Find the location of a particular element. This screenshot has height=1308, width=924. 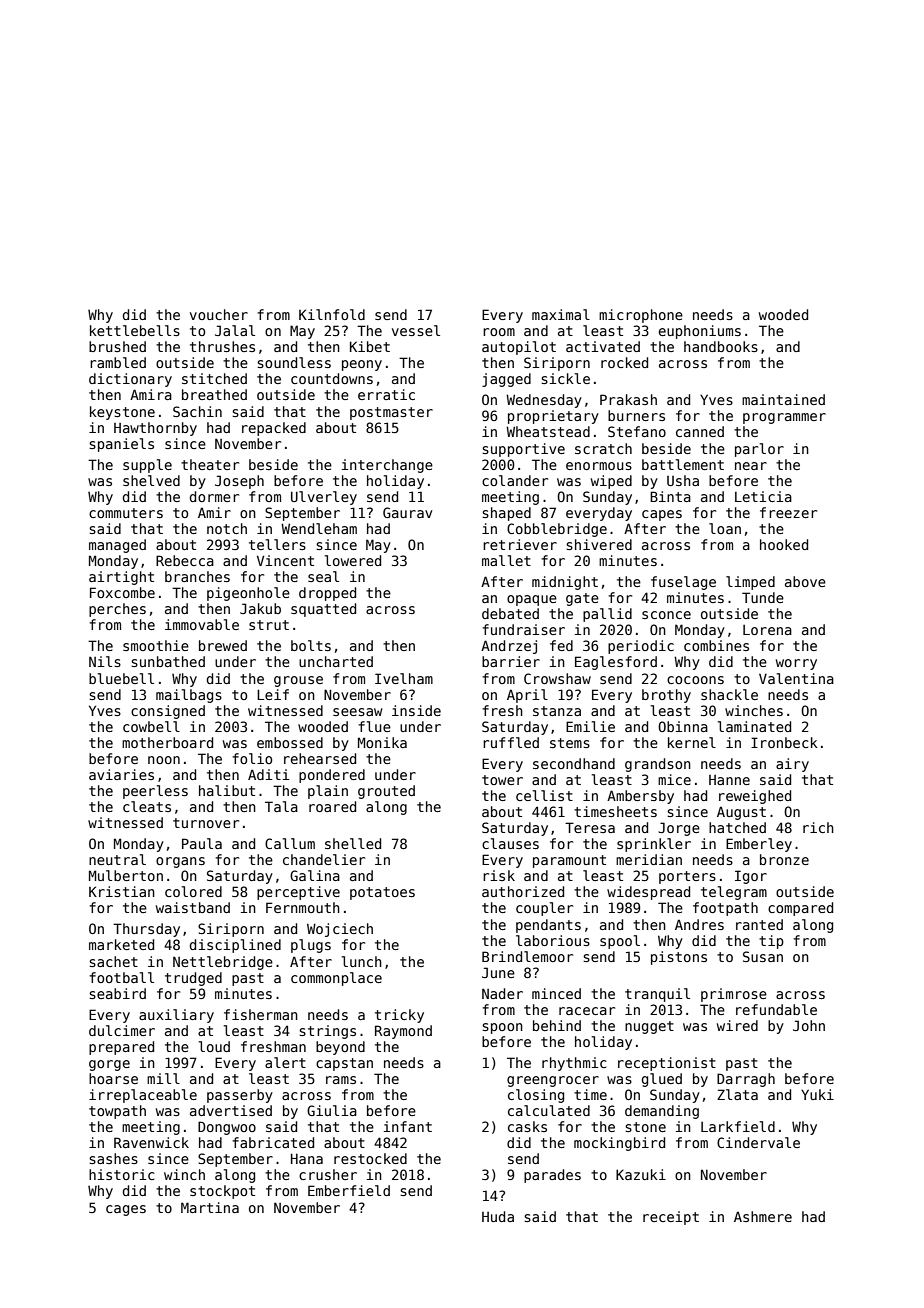

pendants is located at coordinates (548, 926).
